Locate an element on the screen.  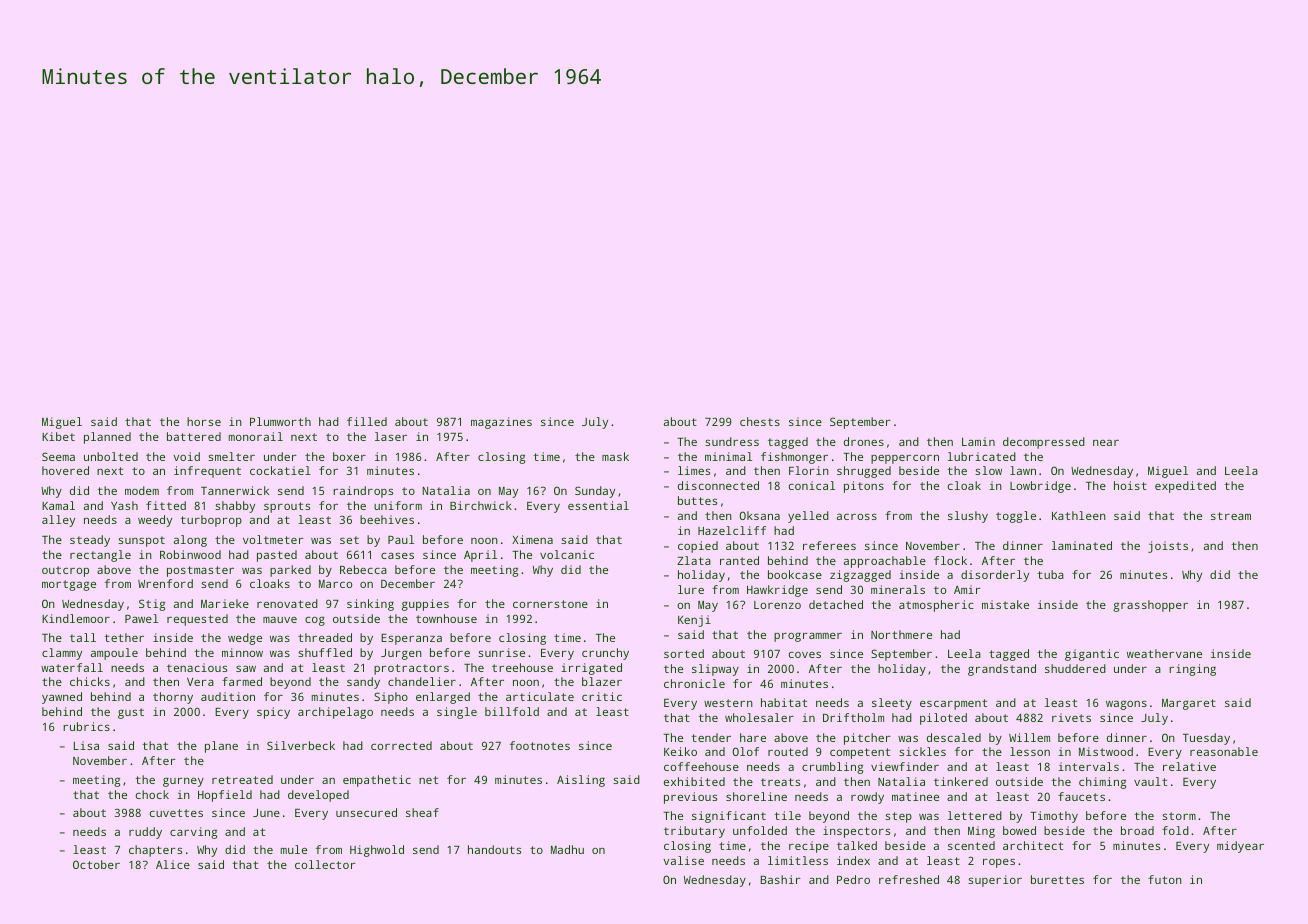
rubrics is located at coordinates (86, 726).
